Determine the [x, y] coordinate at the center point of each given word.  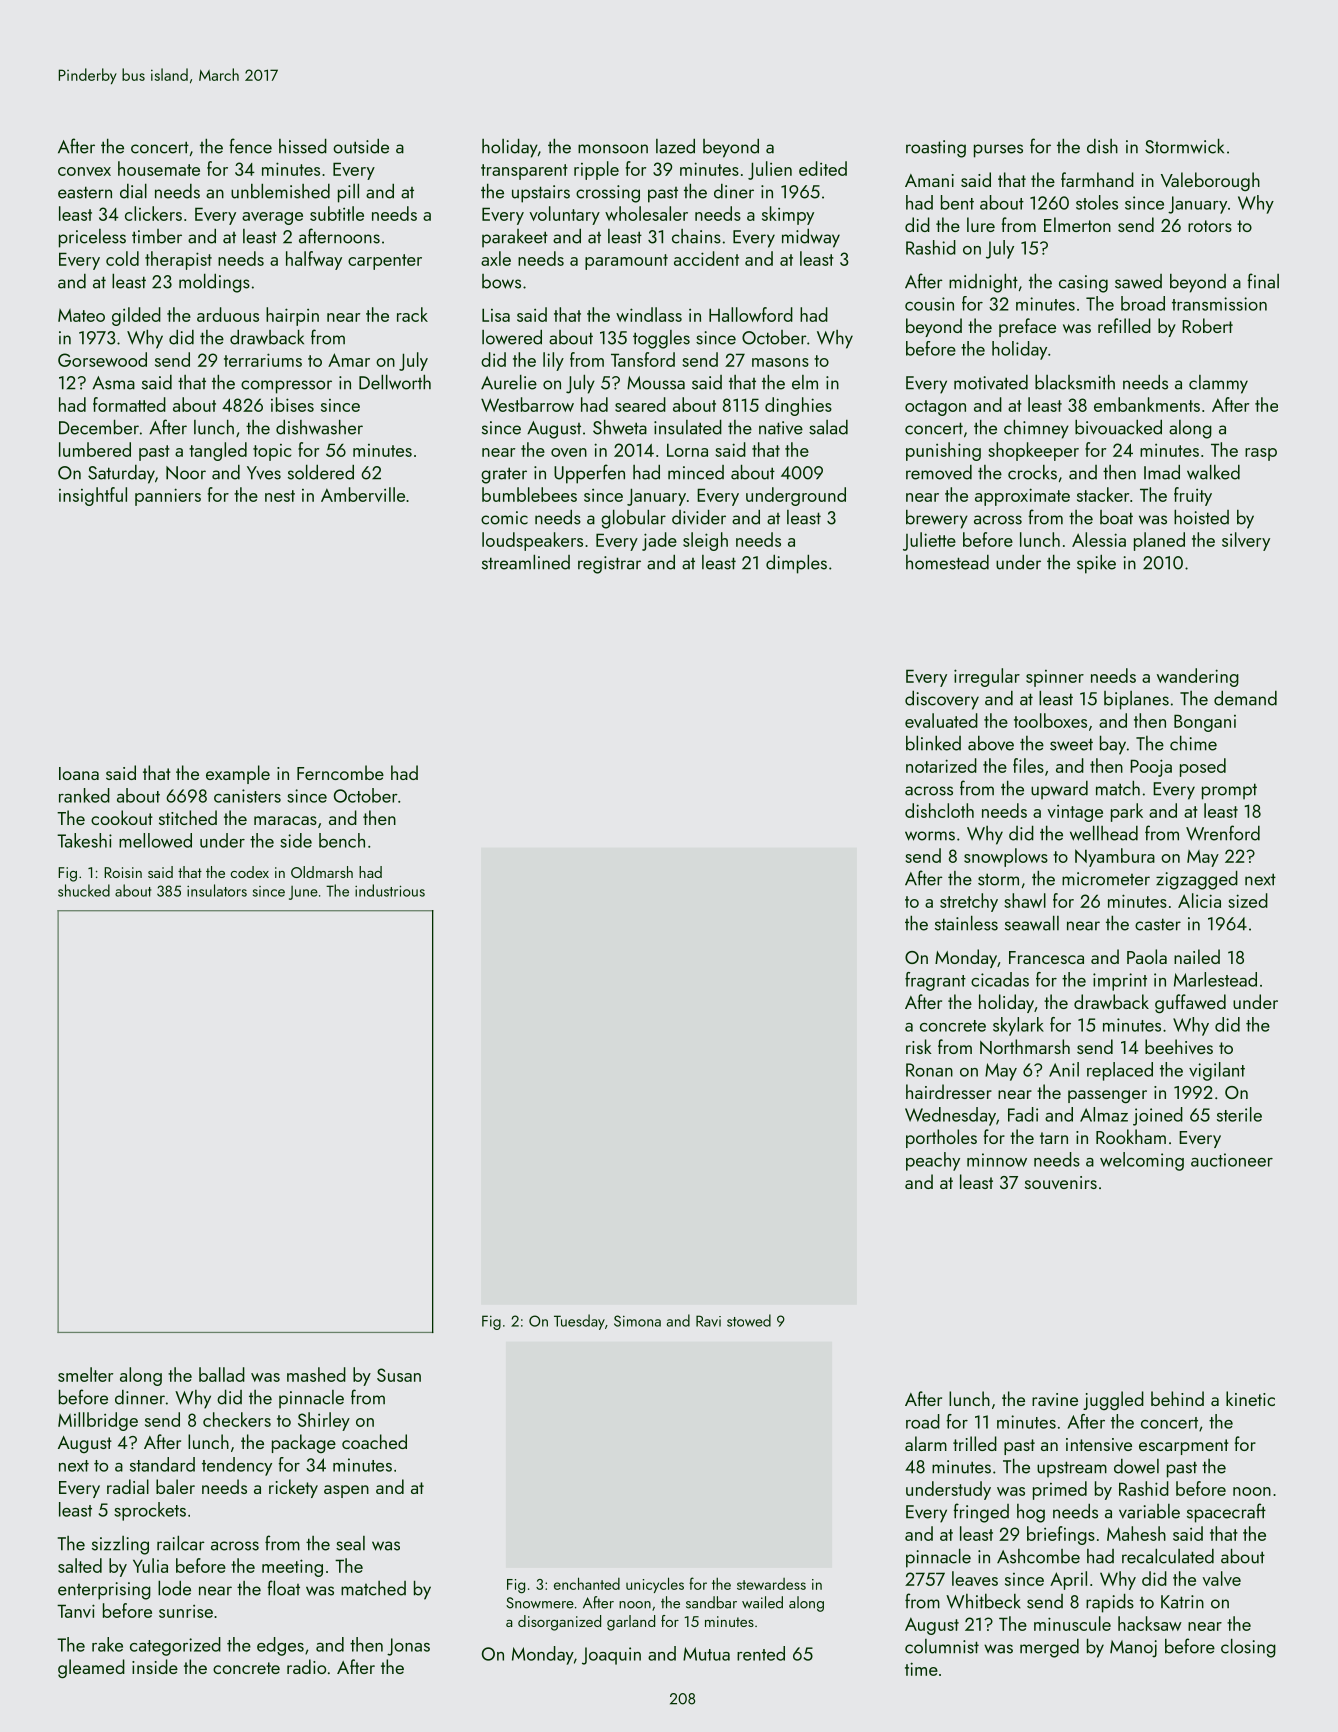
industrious [390, 890]
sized [1248, 900]
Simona [637, 1321]
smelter [85, 1374]
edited [823, 168]
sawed [1138, 281]
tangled [218, 451]
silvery [1246, 541]
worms [930, 836]
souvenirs [1061, 1182]
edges [280, 1646]
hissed [303, 146]
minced [696, 472]
